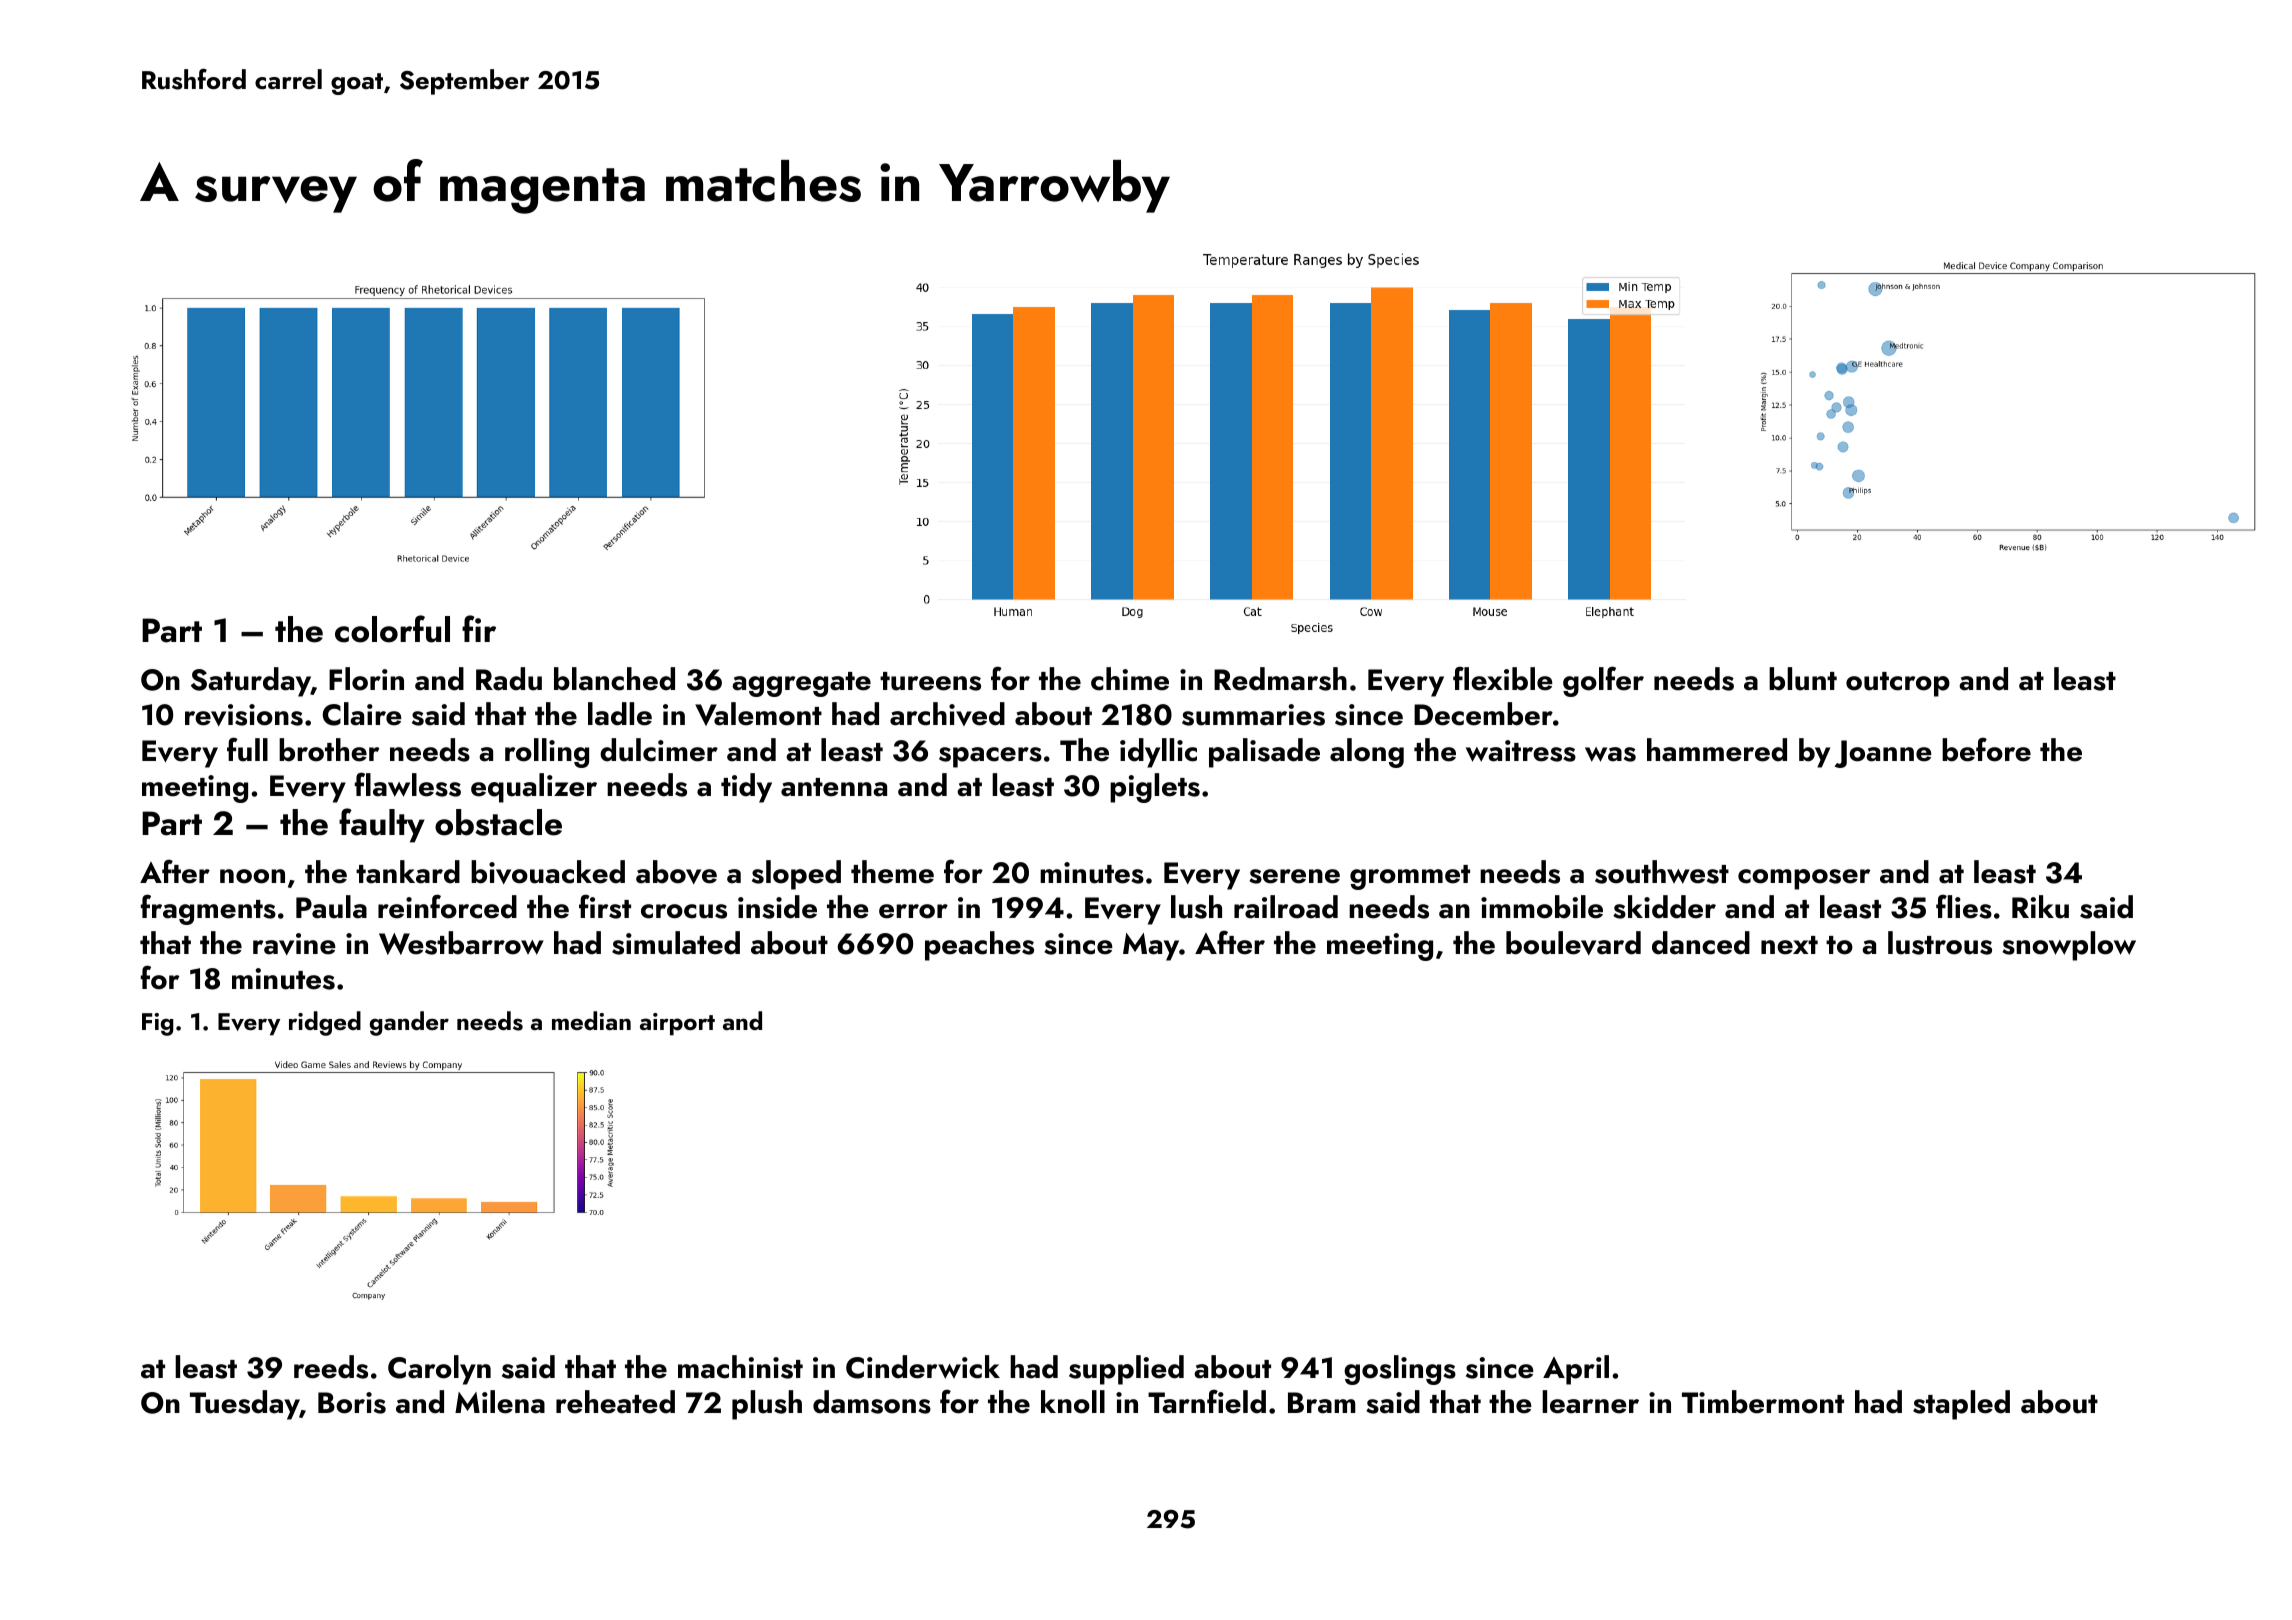 The width and height of the page is (2292, 1620). What do you see at coordinates (677, 1024) in the page?
I see `airport` at bounding box center [677, 1024].
